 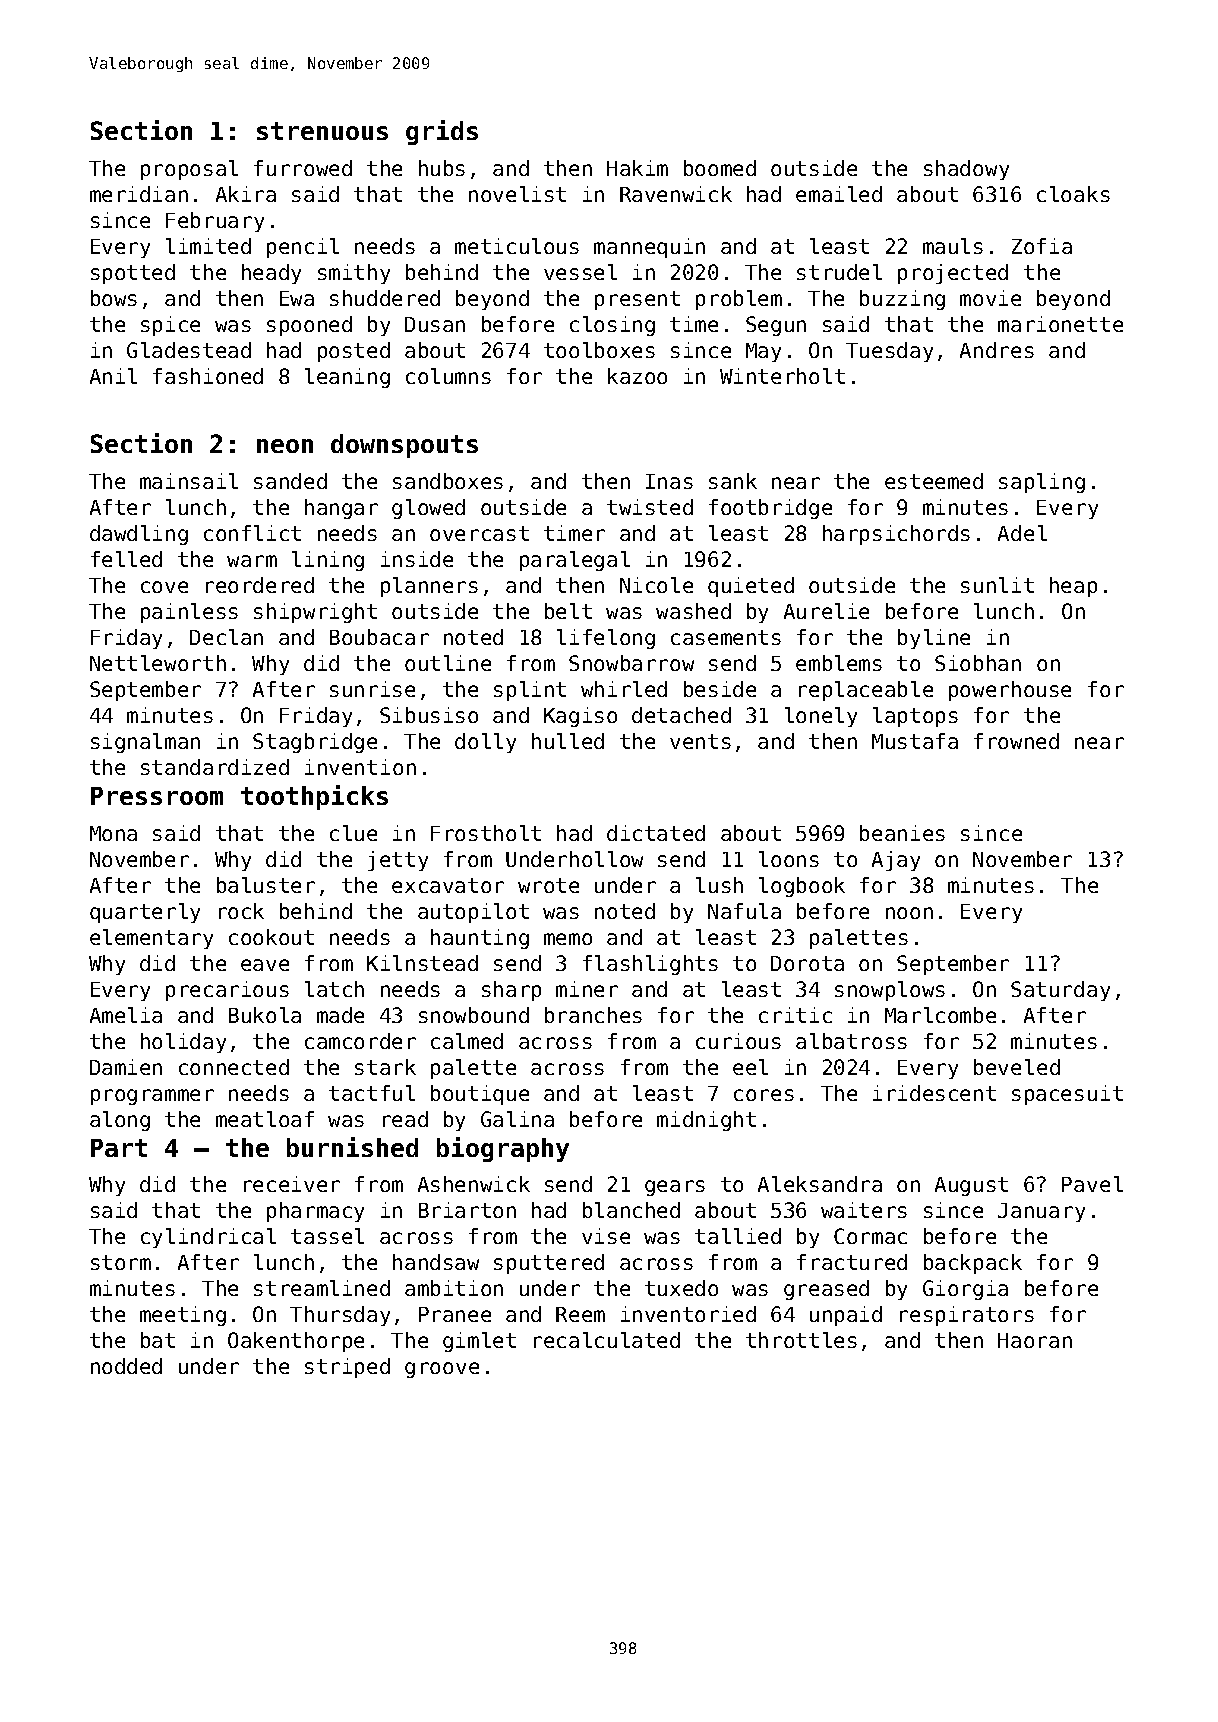 I want to click on cookout, so click(x=271, y=937).
